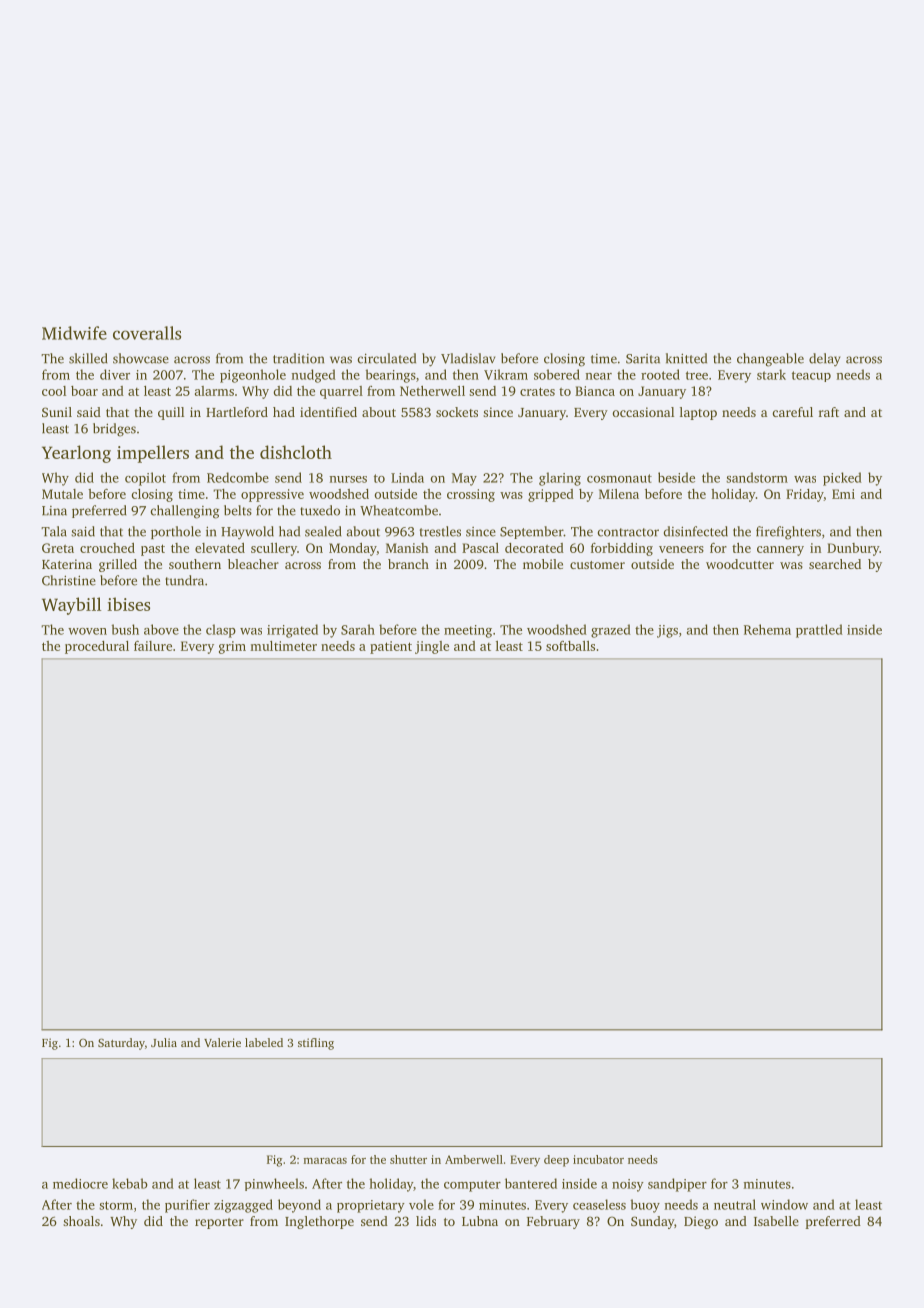 Image resolution: width=924 pixels, height=1308 pixels. I want to click on grim, so click(232, 647).
